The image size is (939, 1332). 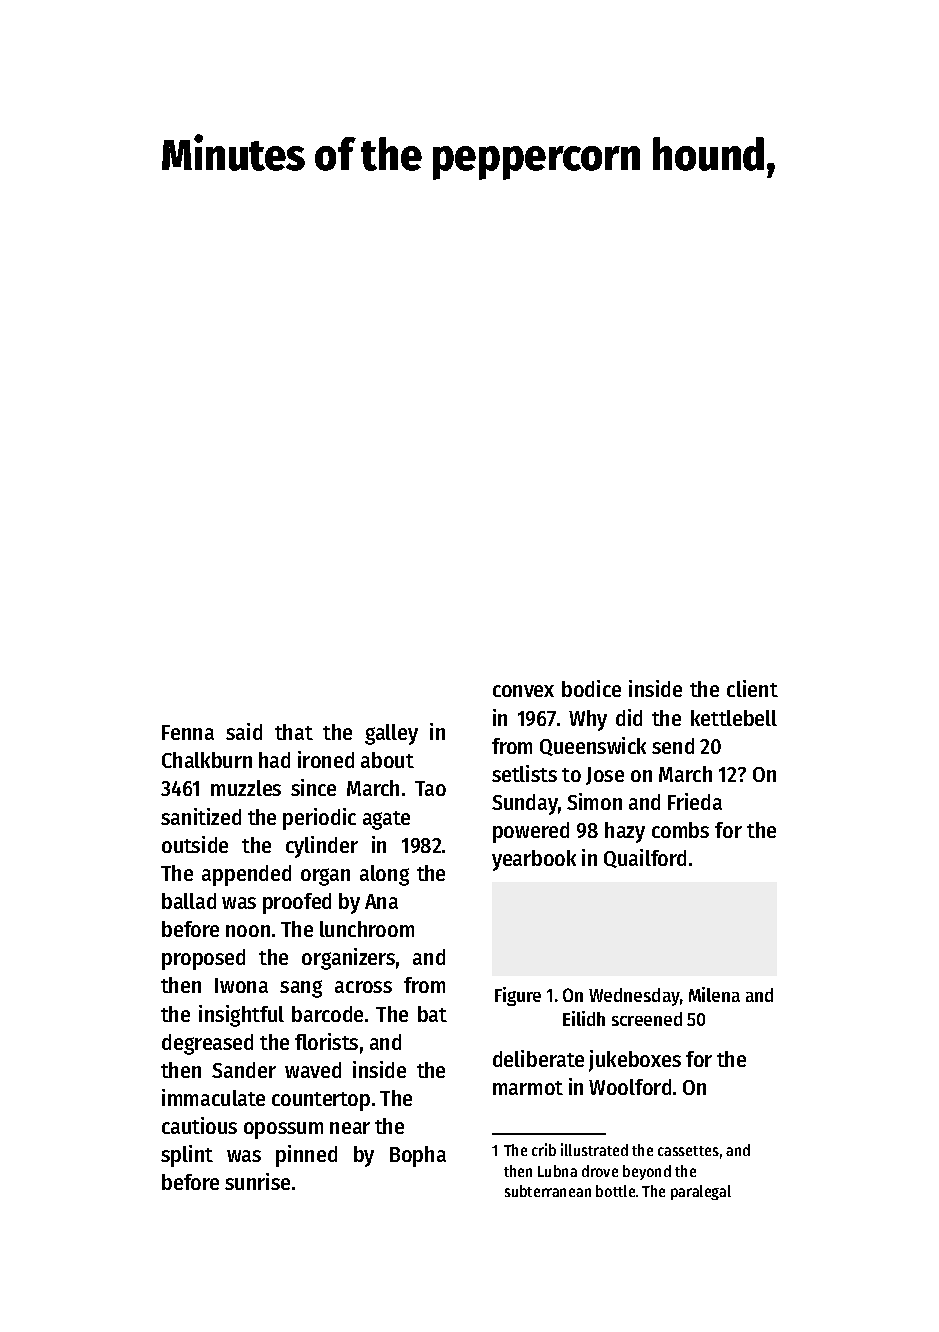 What do you see at coordinates (367, 929) in the screenshot?
I see `lunchroom` at bounding box center [367, 929].
